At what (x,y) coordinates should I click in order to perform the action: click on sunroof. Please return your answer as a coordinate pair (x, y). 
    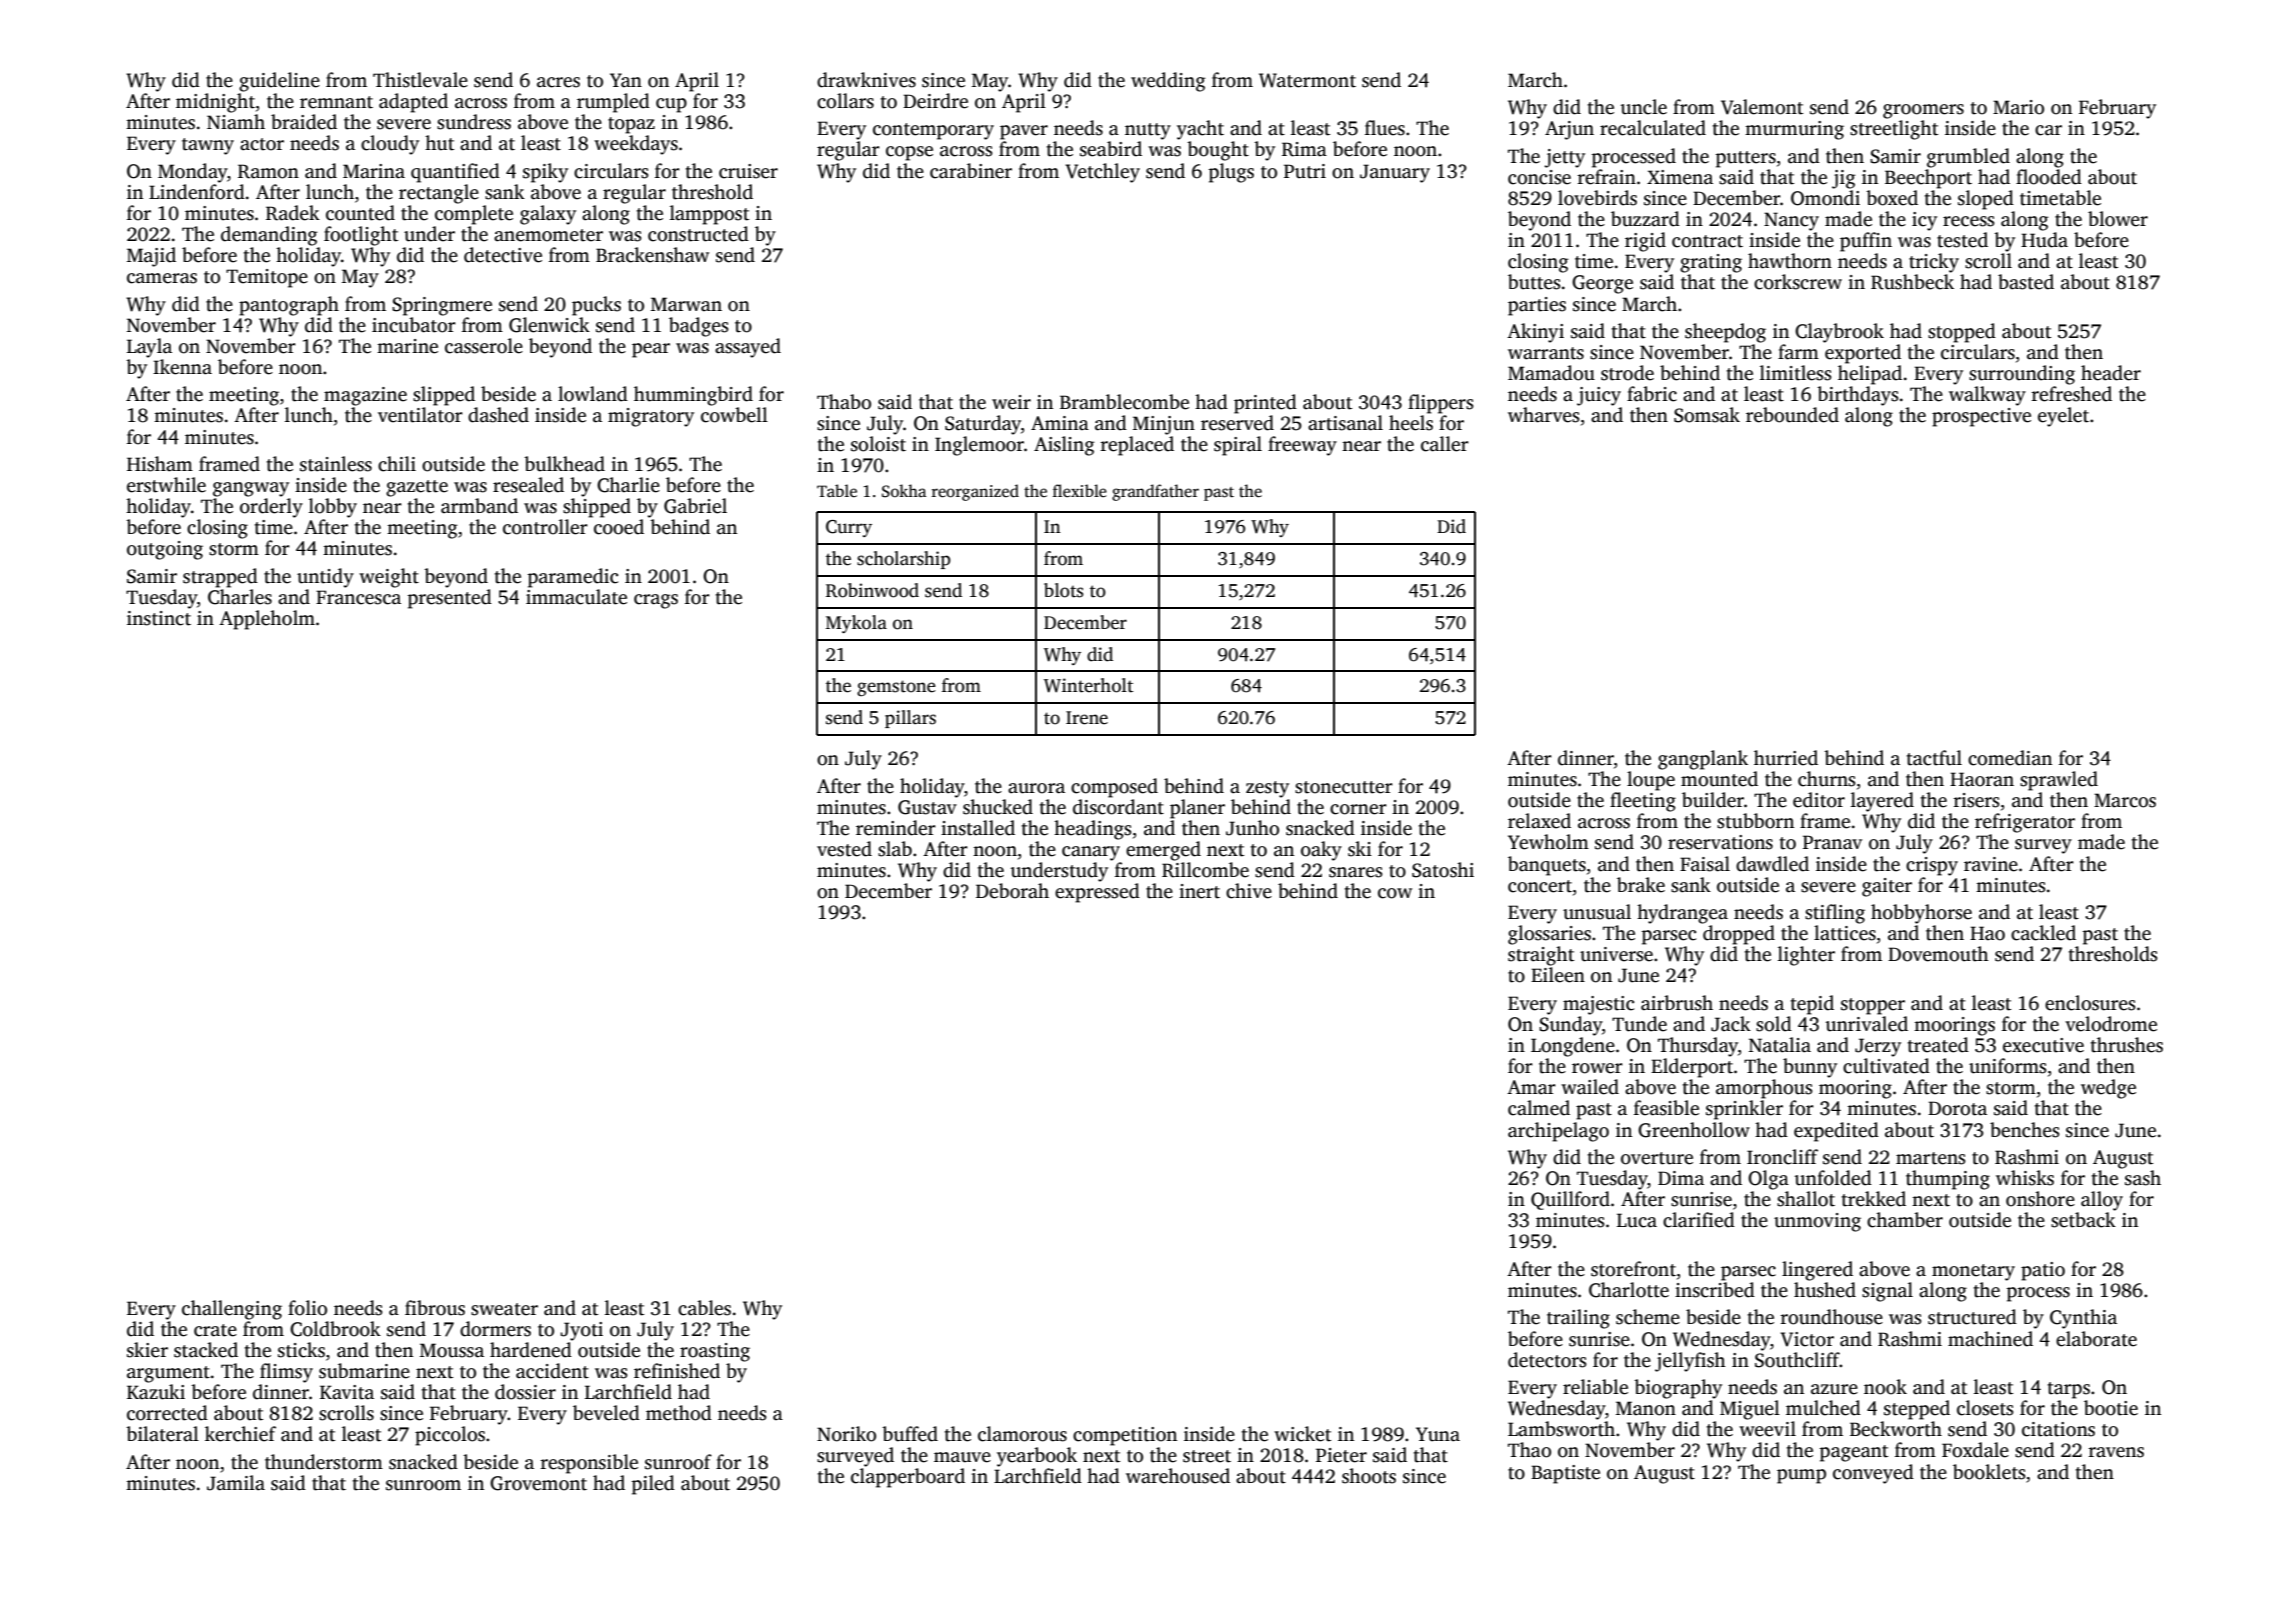
    Looking at the image, I should click on (678, 1462).
